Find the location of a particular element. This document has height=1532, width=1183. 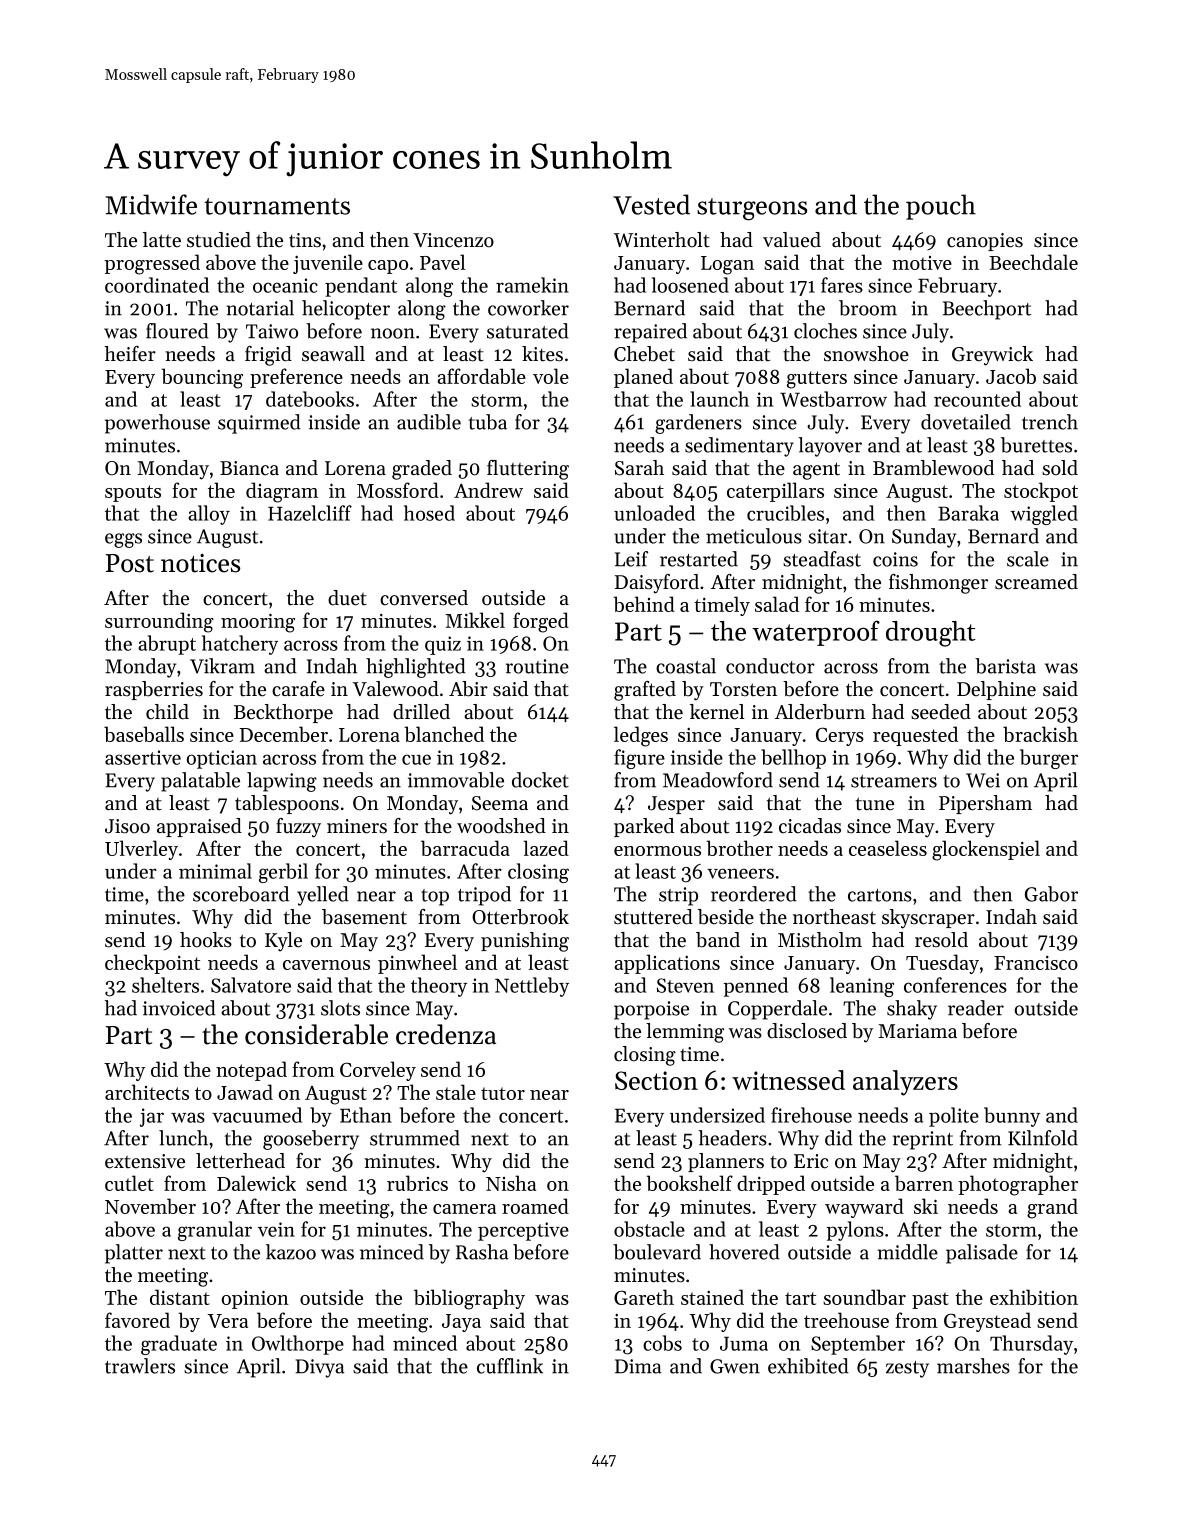

Dima is located at coordinates (638, 1366).
